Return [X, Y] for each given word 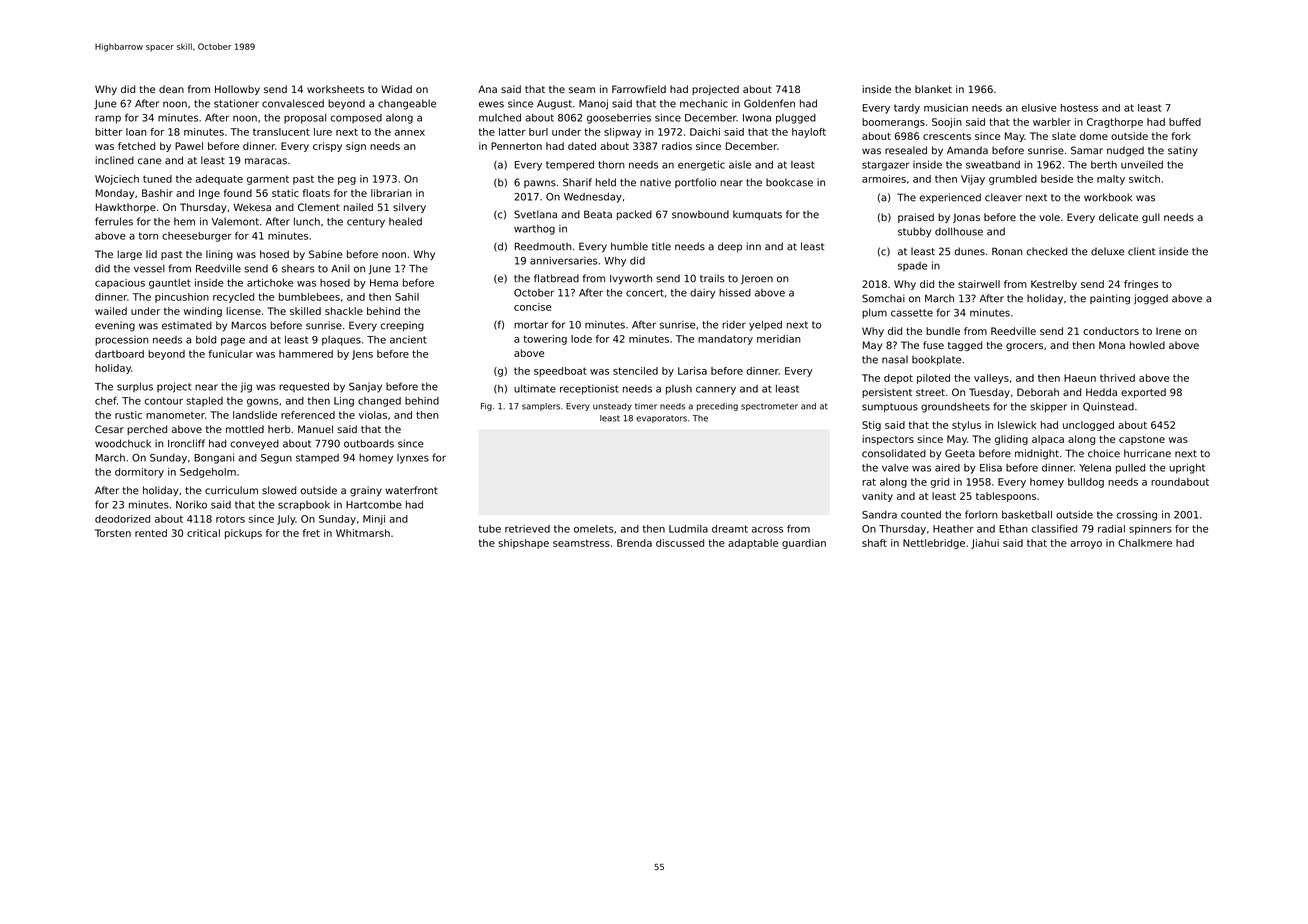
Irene [1168, 331]
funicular [231, 354]
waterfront [411, 490]
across [767, 530]
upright [1187, 468]
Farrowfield [639, 89]
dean [171, 89]
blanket [933, 89]
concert [645, 293]
